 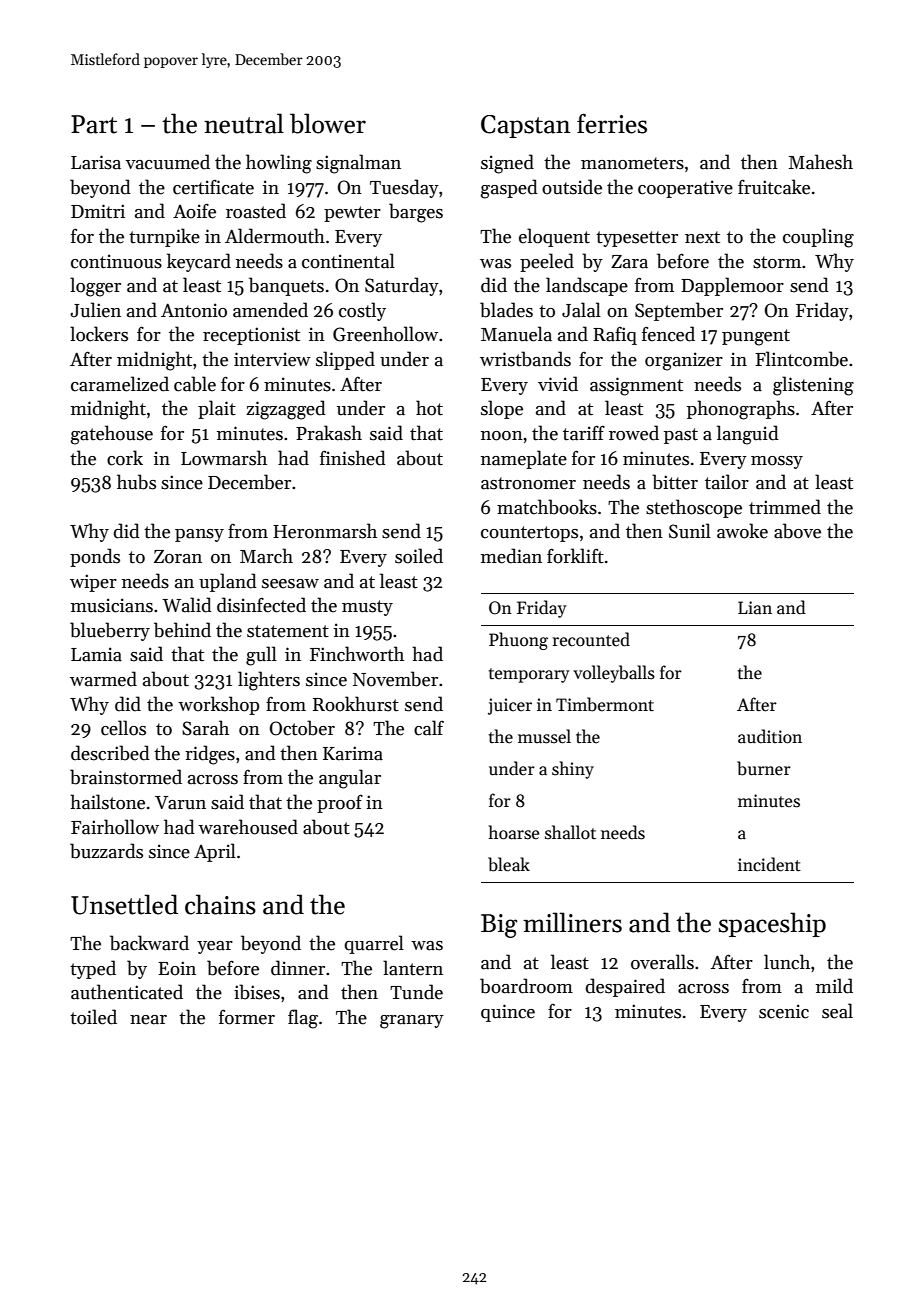 I want to click on shiny, so click(x=573, y=770).
